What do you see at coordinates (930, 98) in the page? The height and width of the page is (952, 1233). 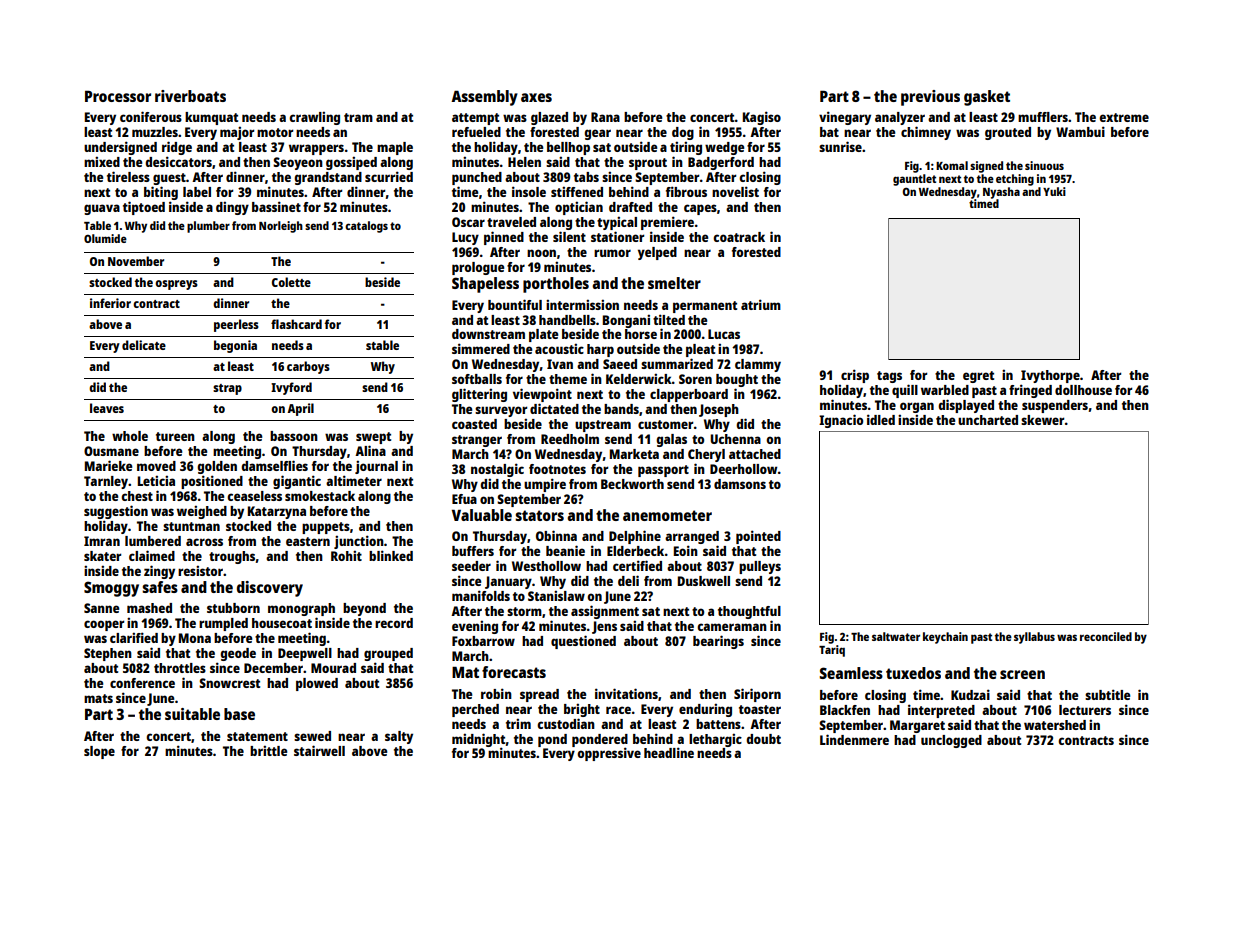 I see `previous` at bounding box center [930, 98].
